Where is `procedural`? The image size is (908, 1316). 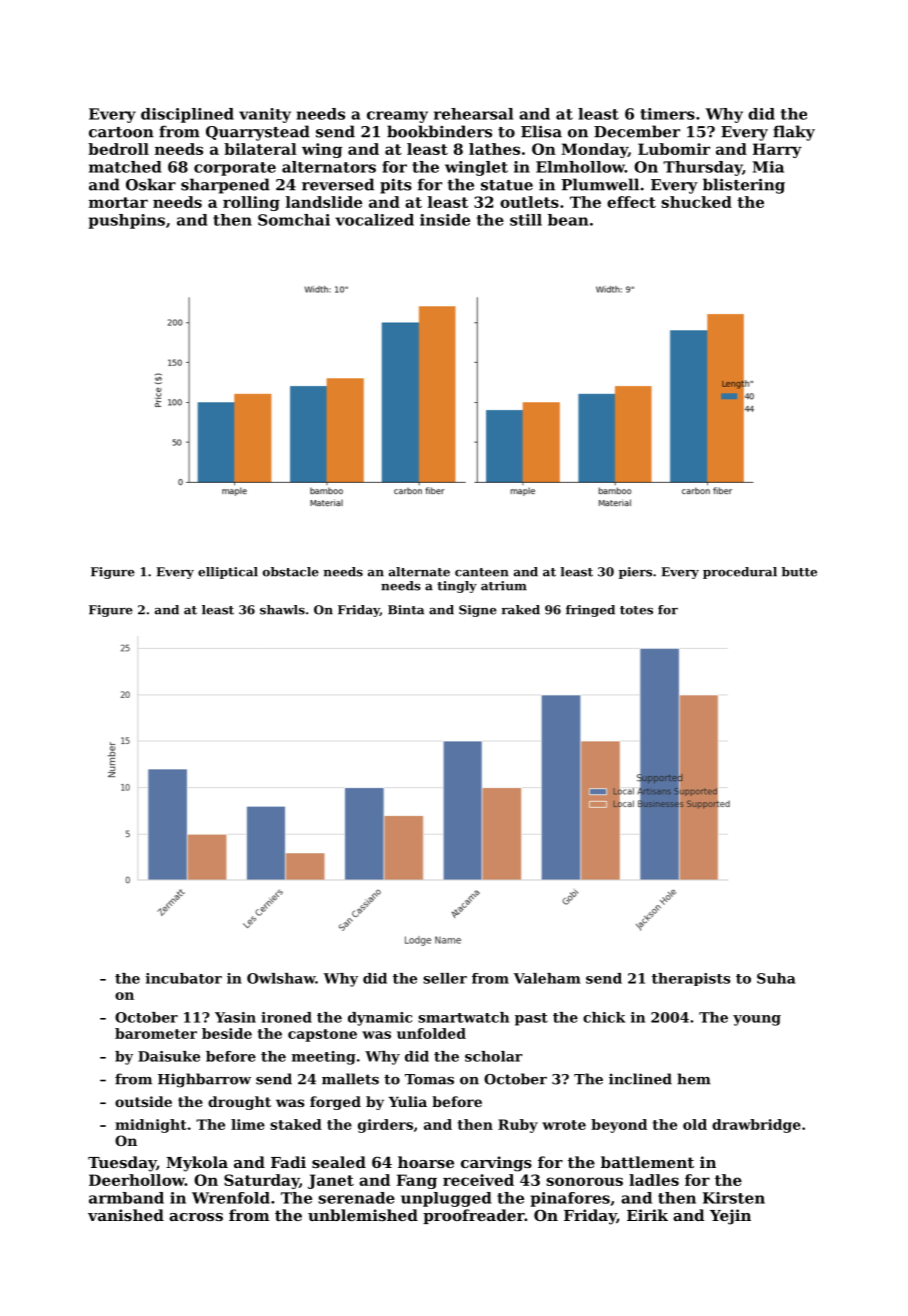 procedural is located at coordinates (740, 573).
